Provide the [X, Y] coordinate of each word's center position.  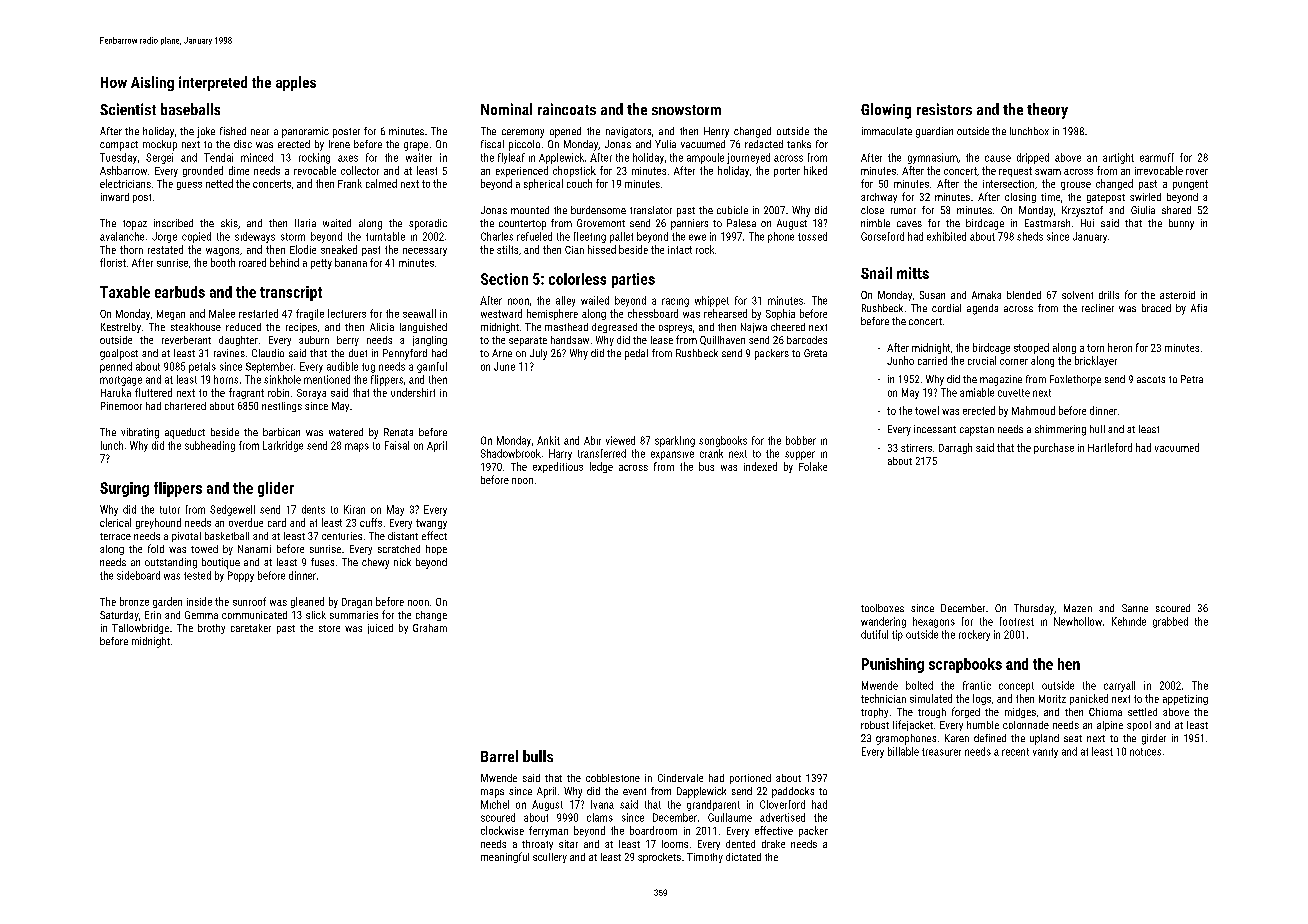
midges [1020, 713]
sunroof [249, 601]
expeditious [558, 467]
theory [1047, 111]
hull [1097, 429]
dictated [743, 857]
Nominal [506, 109]
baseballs [190, 109]
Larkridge [283, 446]
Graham [430, 628]
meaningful [505, 857]
